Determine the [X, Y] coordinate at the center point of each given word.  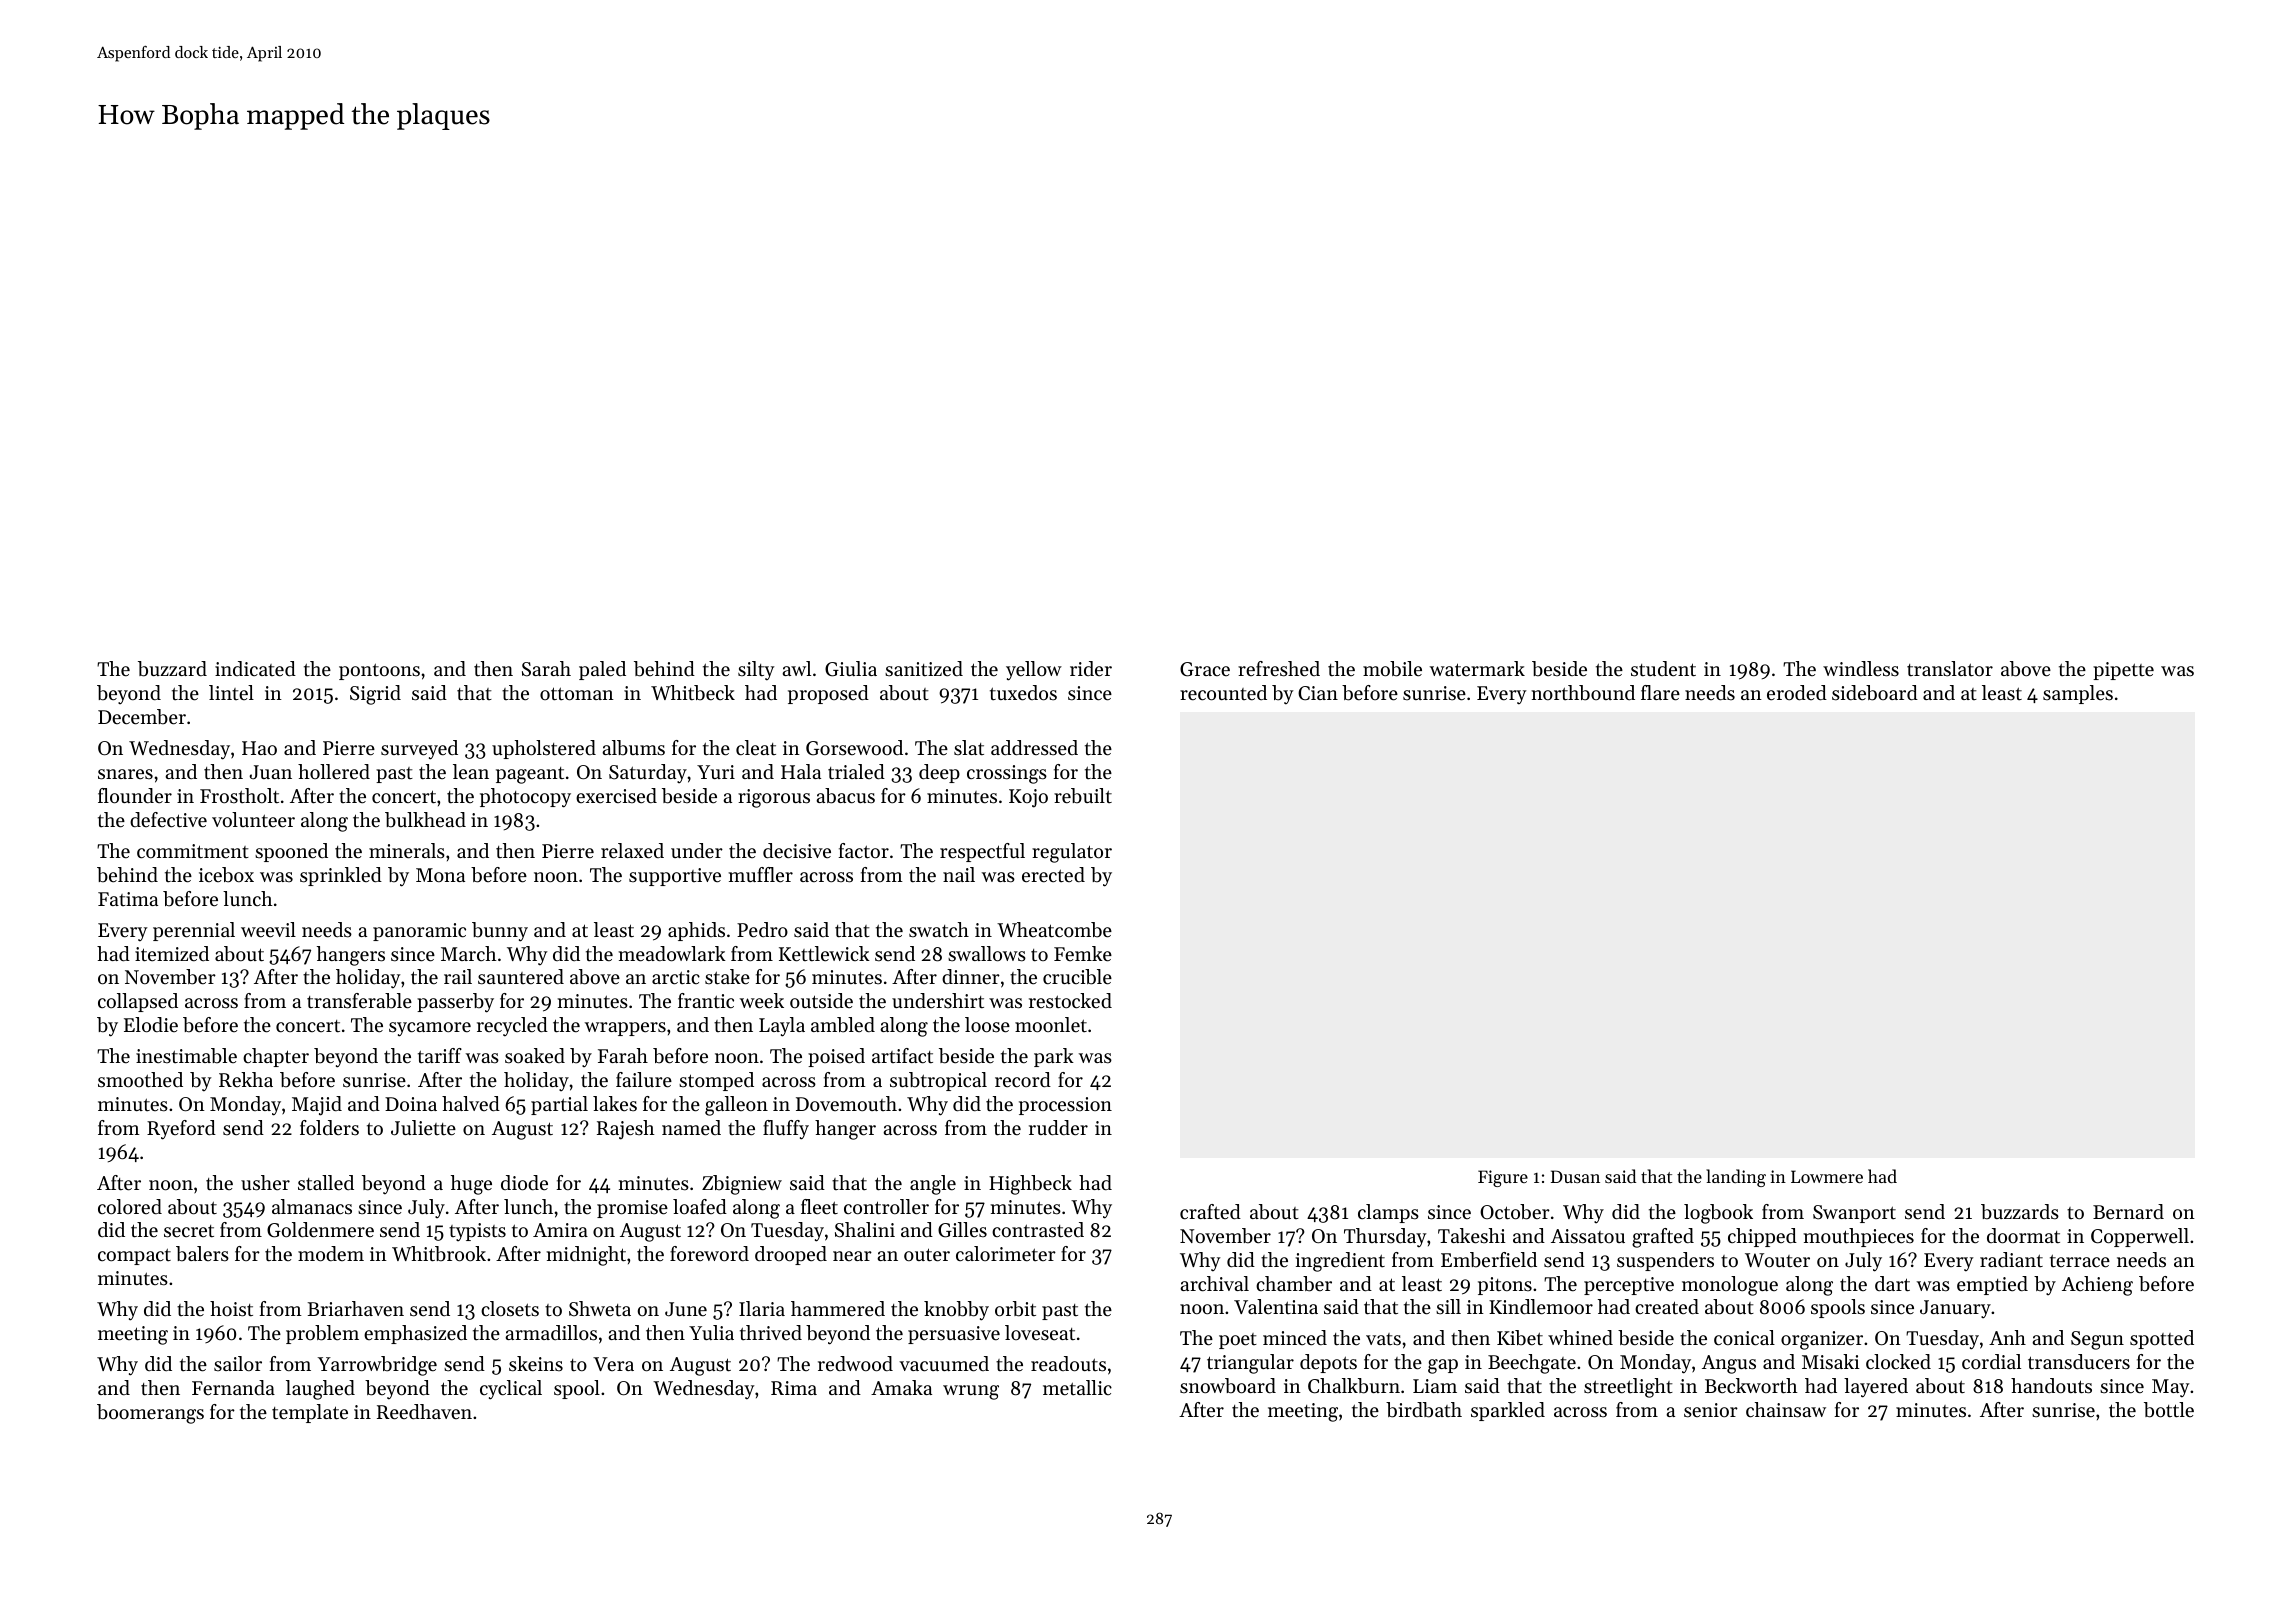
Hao [259, 748]
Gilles [962, 1230]
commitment [193, 851]
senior [1711, 1410]
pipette [2123, 671]
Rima [794, 1388]
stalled [326, 1183]
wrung [971, 1392]
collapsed [138, 1002]
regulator [1072, 853]
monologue [1730, 1286]
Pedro [762, 930]
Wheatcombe [1054, 930]
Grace [1205, 669]
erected [1053, 875]
